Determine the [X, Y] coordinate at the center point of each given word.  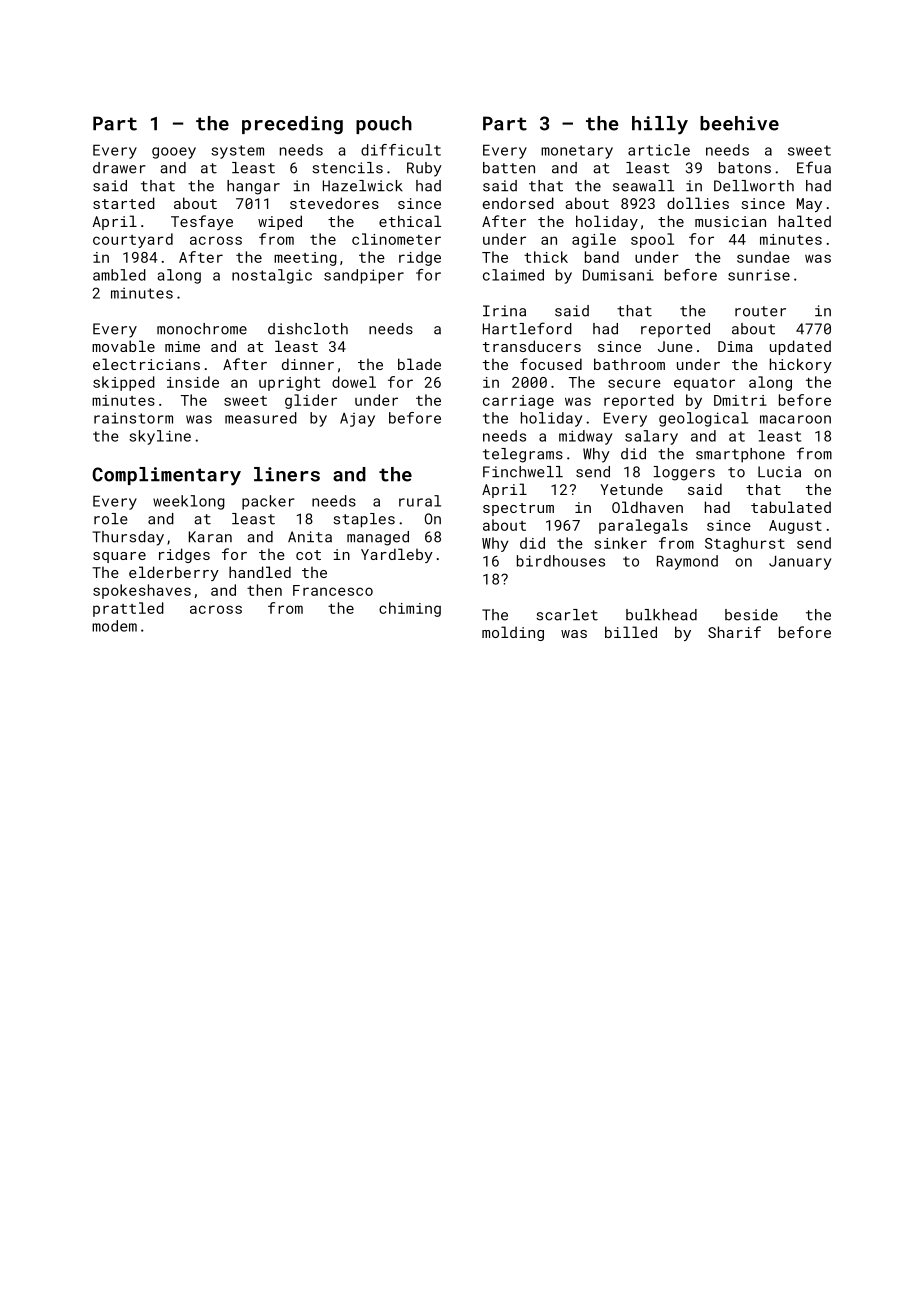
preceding [292, 125]
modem [114, 626]
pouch [384, 125]
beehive [739, 123]
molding [513, 633]
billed [631, 632]
